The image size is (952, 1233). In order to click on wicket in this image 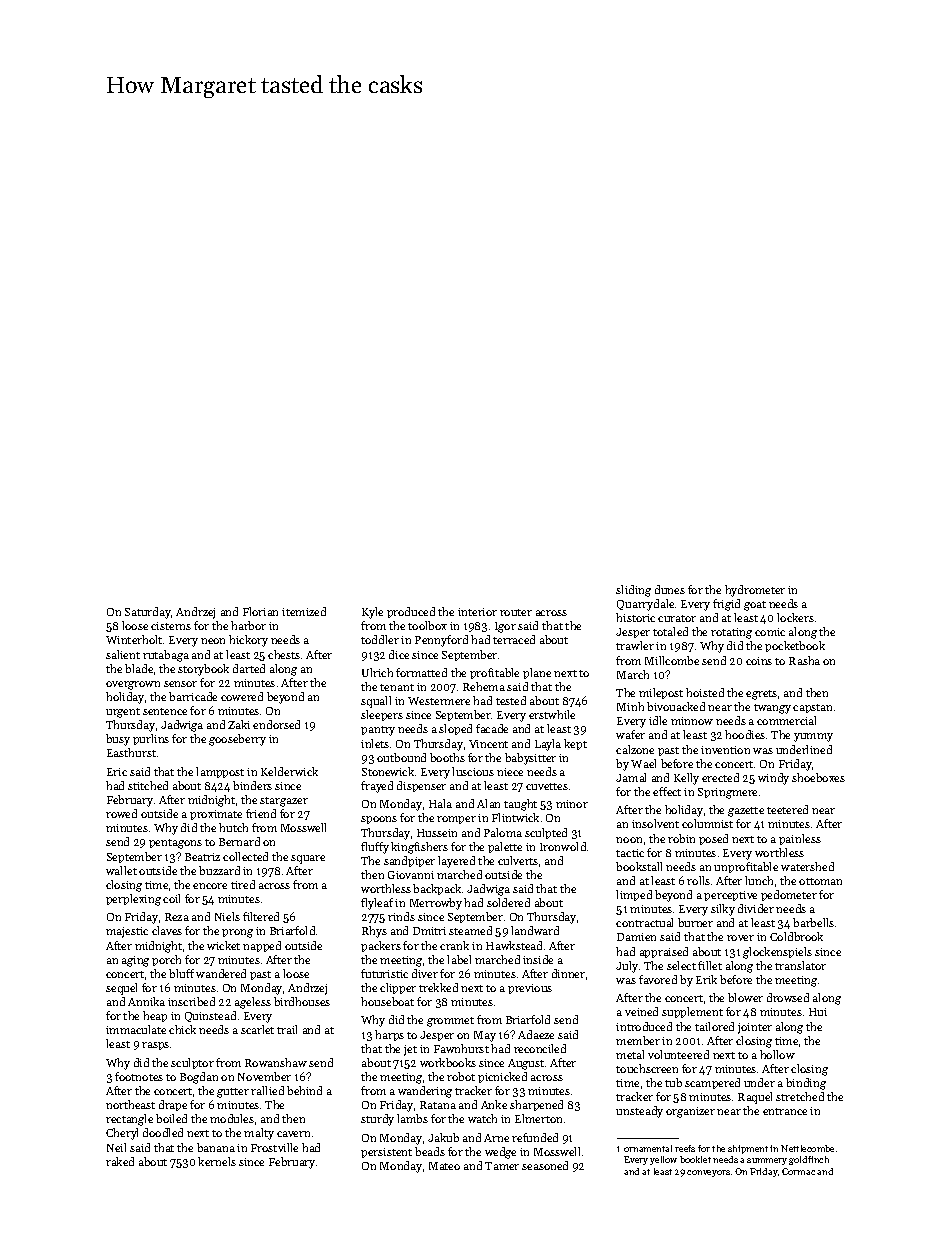, I will do `click(223, 945)`.
